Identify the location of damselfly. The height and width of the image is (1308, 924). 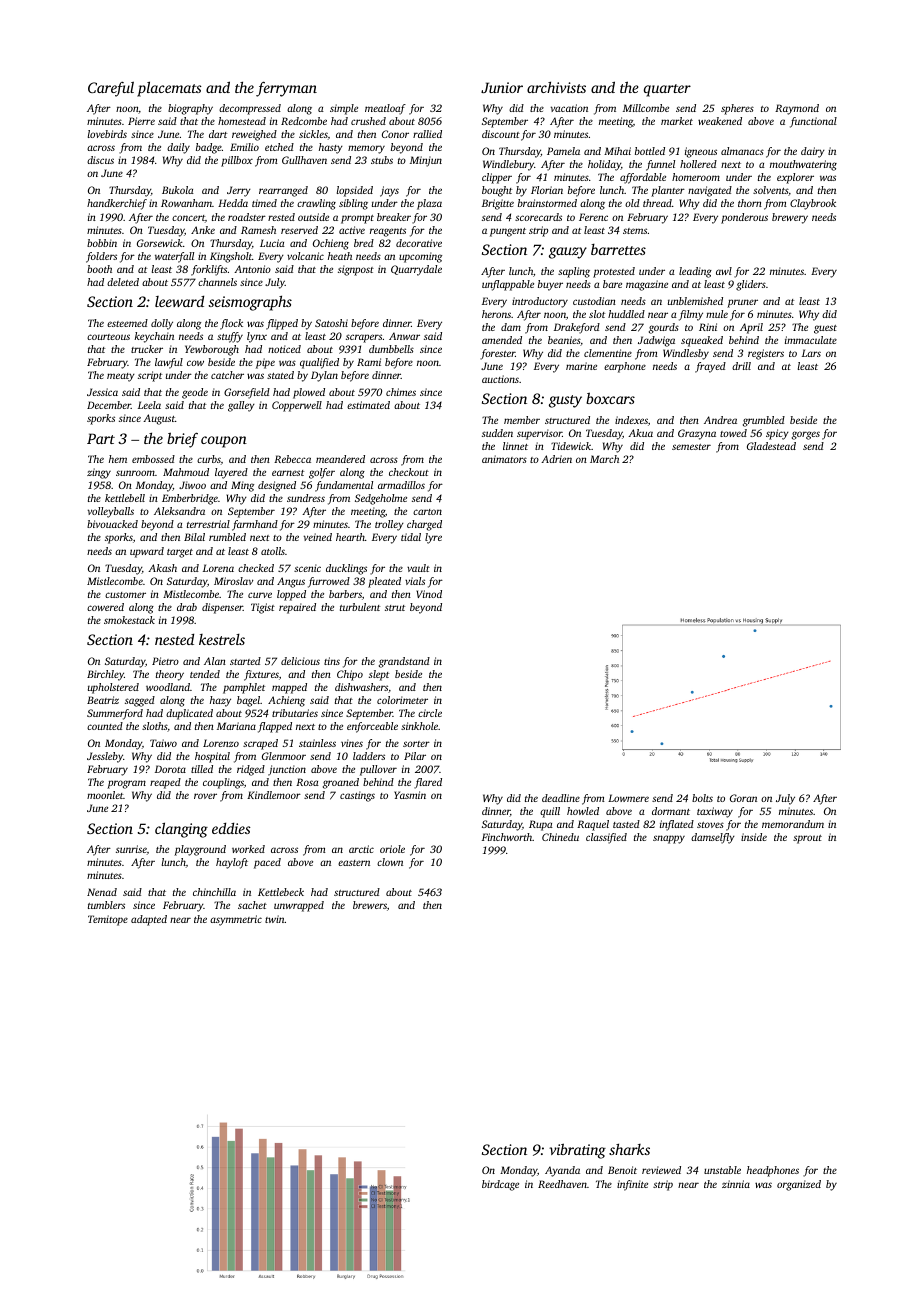
(713, 838).
